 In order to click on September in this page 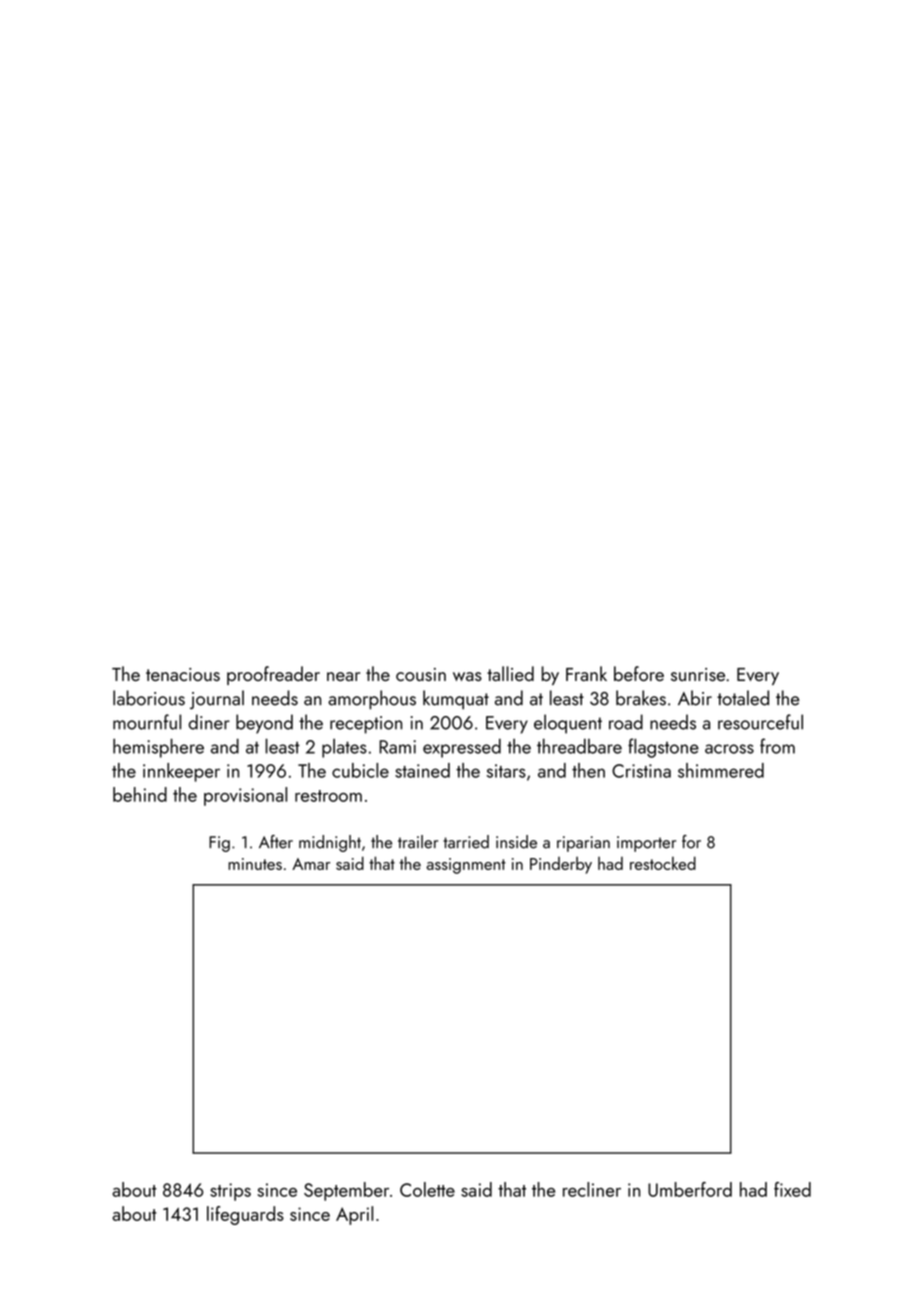, I will do `click(346, 1191)`.
